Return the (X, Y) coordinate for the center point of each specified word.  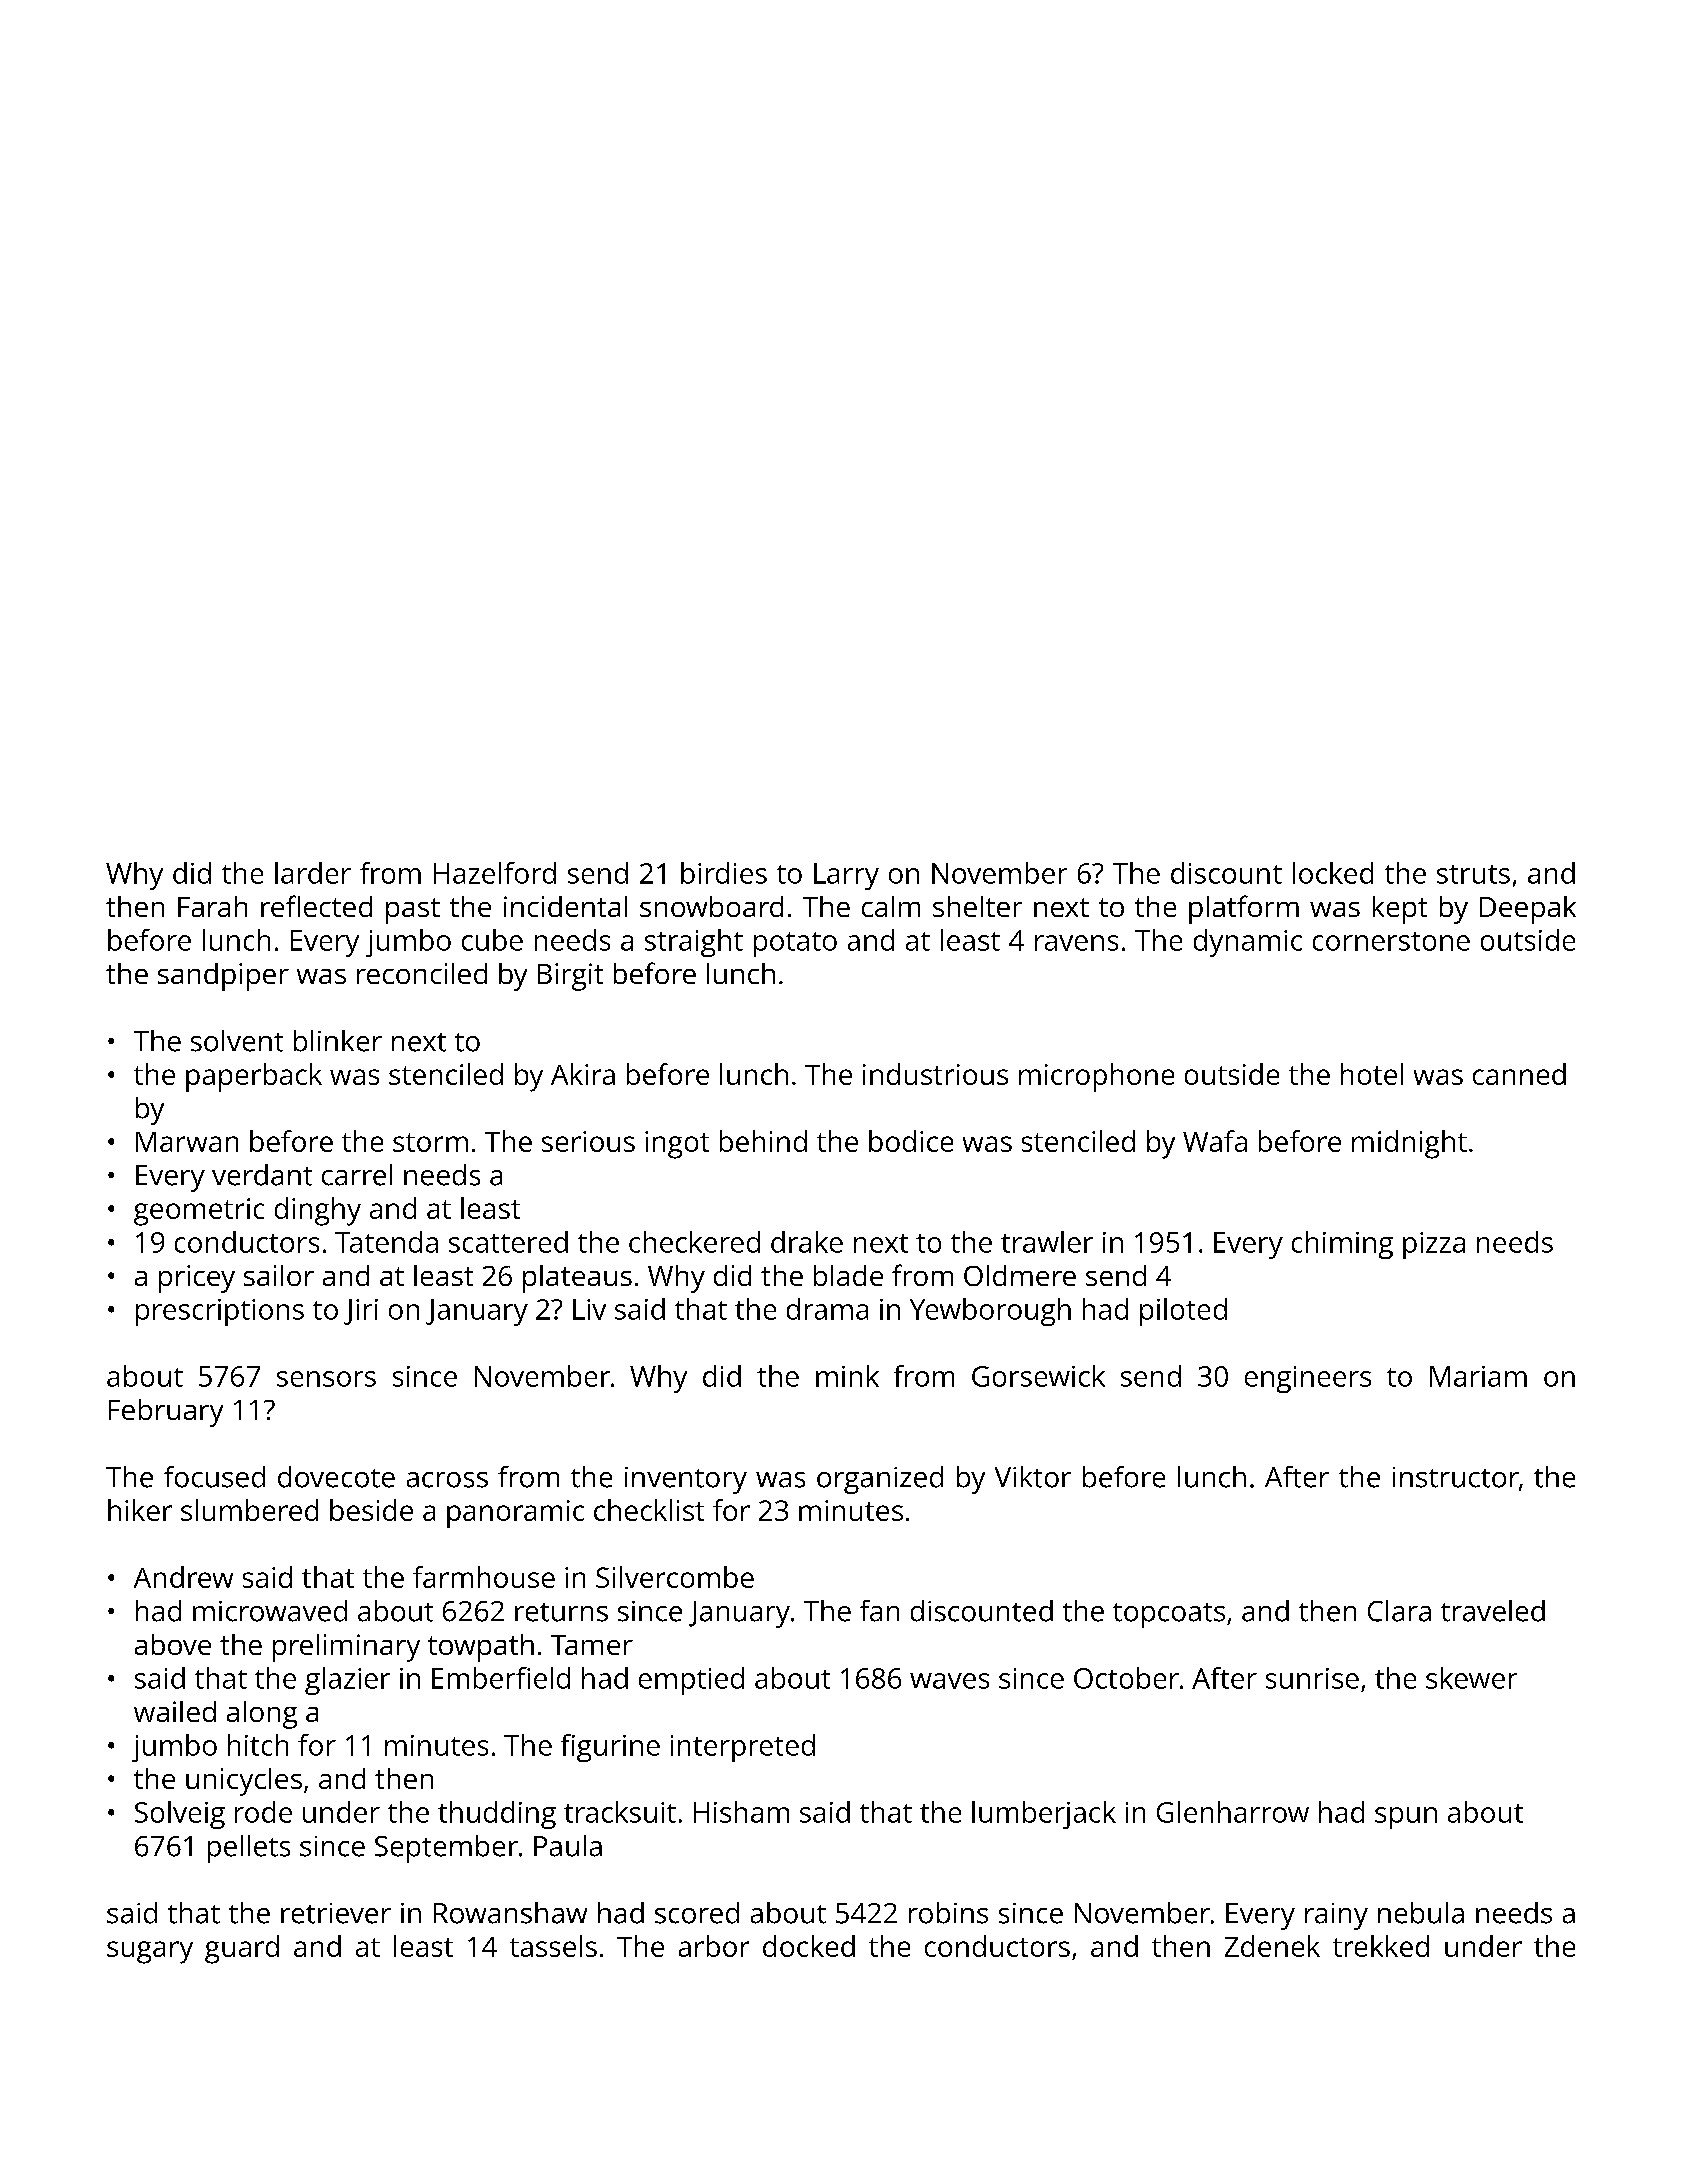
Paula (568, 1846)
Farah (212, 906)
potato (795, 944)
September (446, 1849)
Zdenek (1272, 1946)
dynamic (1248, 943)
